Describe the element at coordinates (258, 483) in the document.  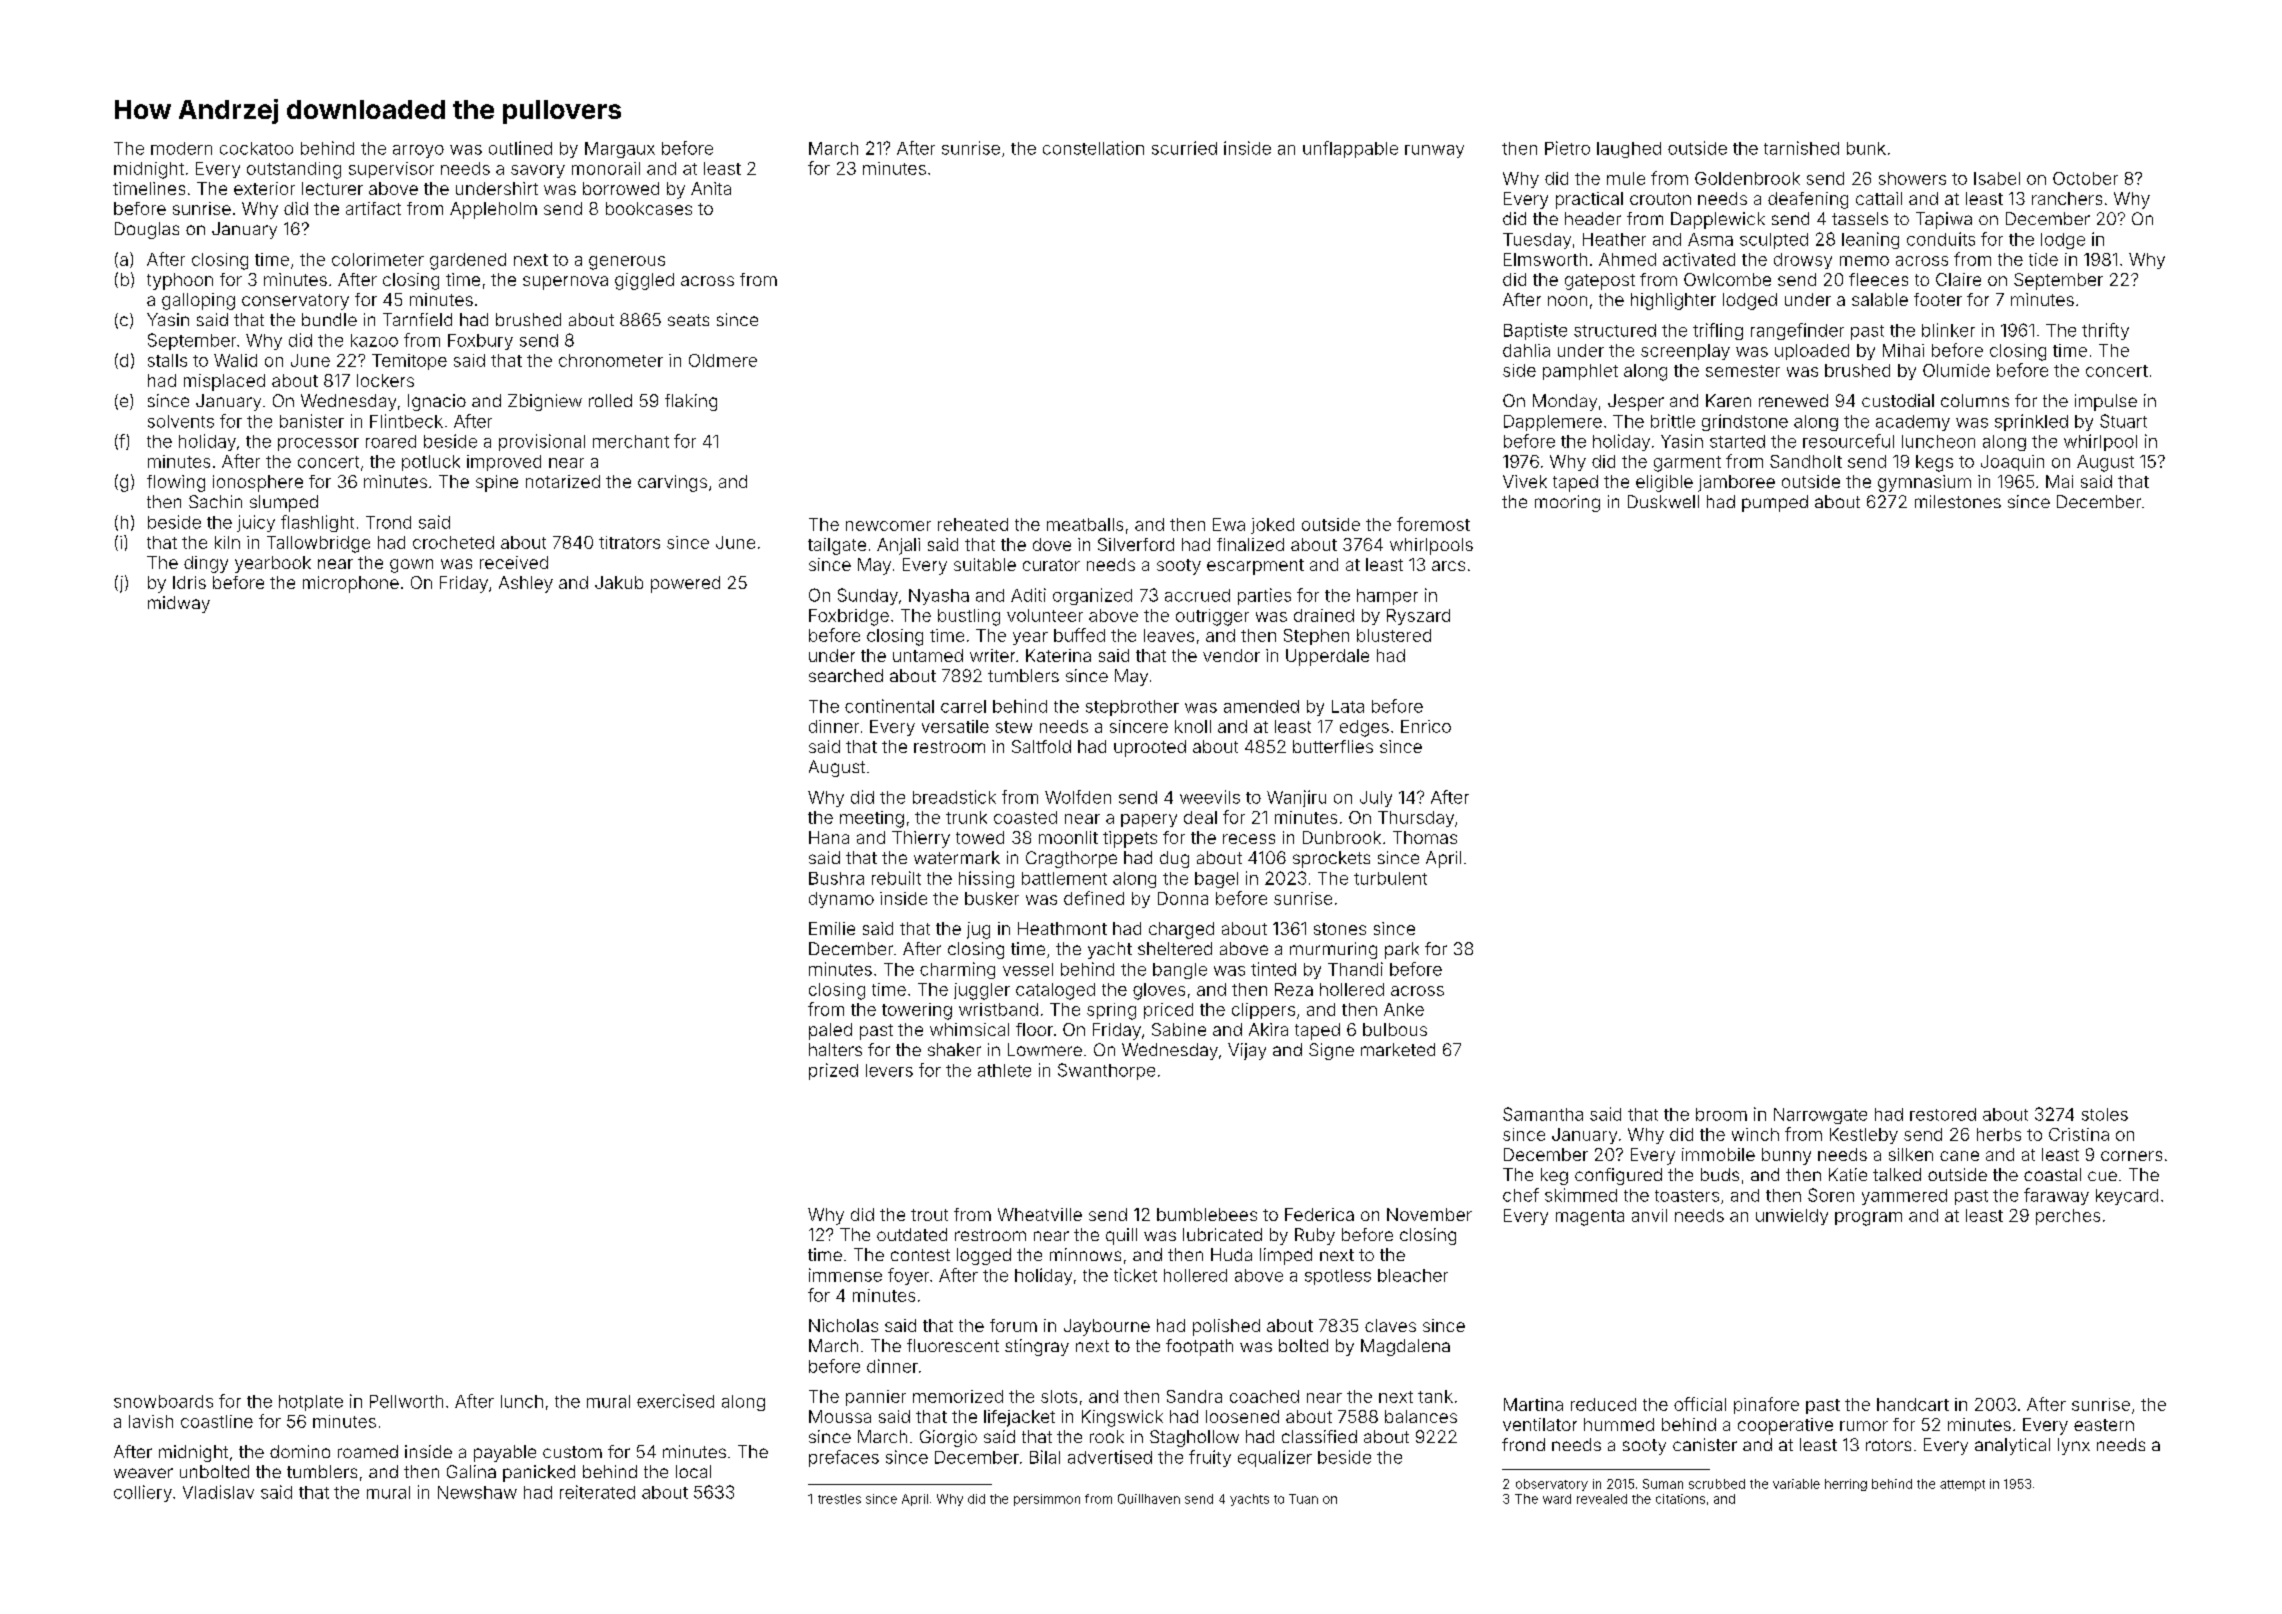
I see `ionosphere` at that location.
